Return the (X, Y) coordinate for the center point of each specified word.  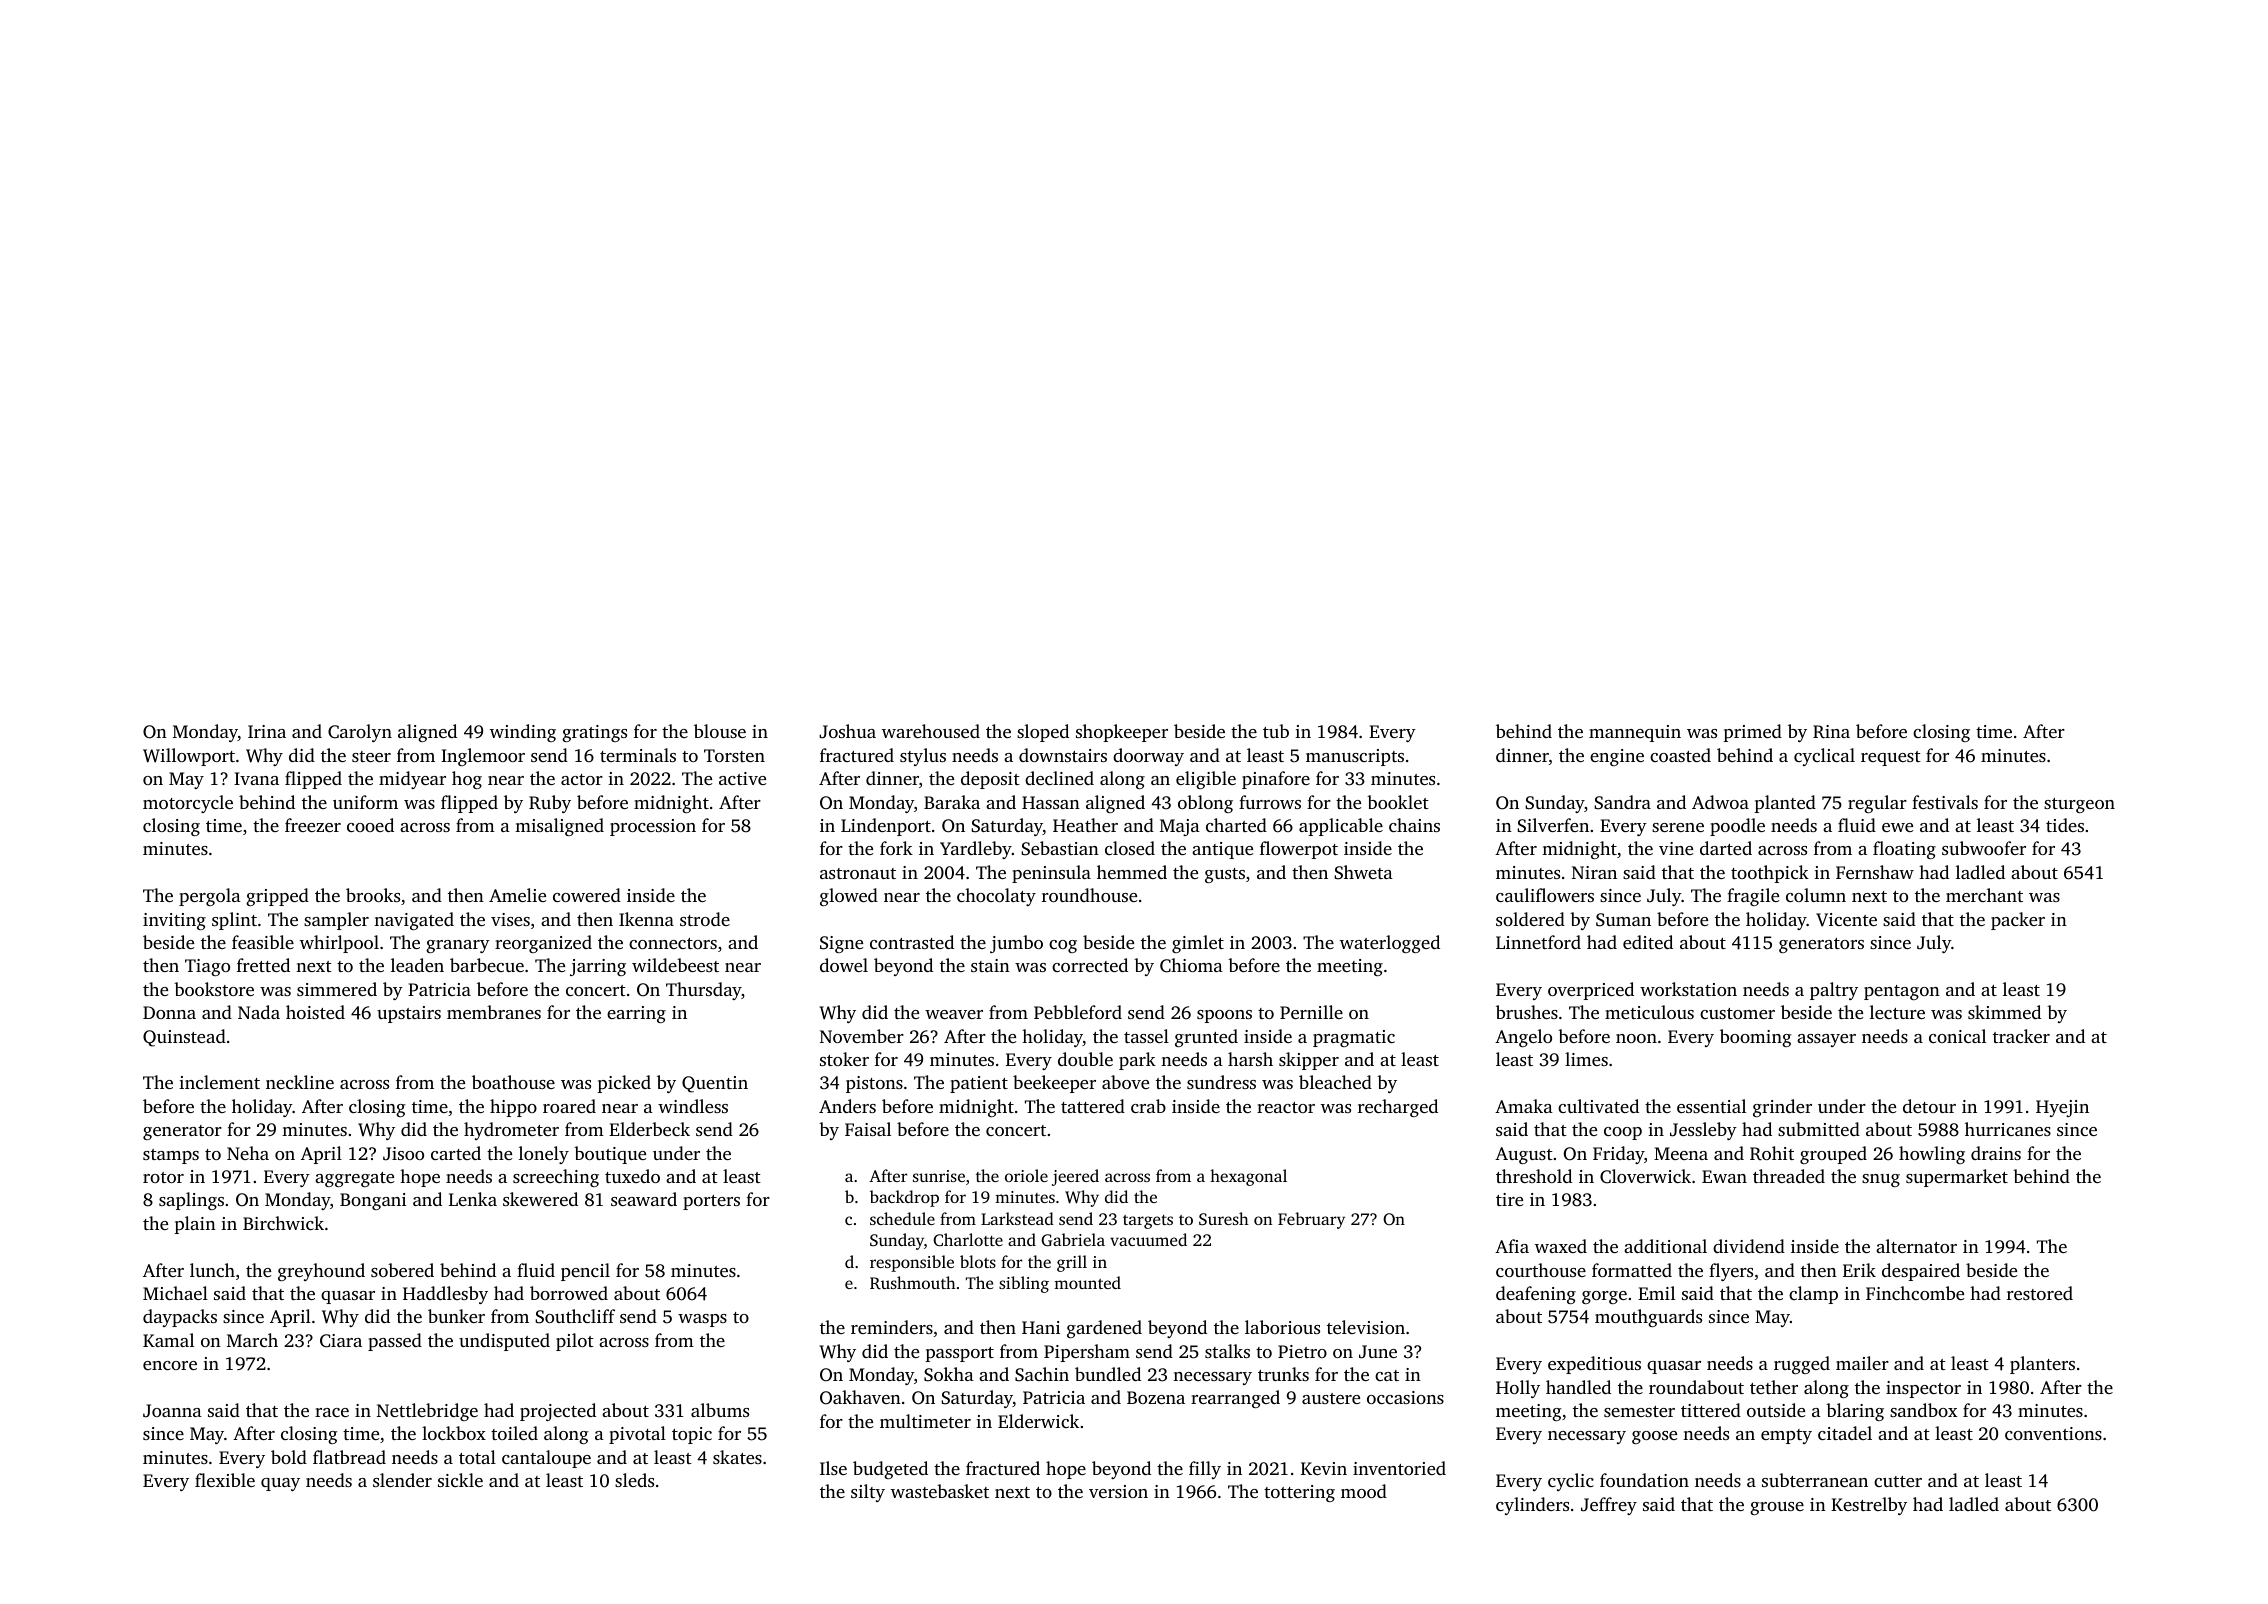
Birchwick (283, 1223)
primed (1753, 733)
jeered (1075, 1177)
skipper (1309, 1061)
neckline (300, 1082)
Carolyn (360, 733)
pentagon (1902, 992)
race (332, 1412)
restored (2040, 1293)
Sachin (1042, 1374)
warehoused (931, 731)
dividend (1749, 1246)
